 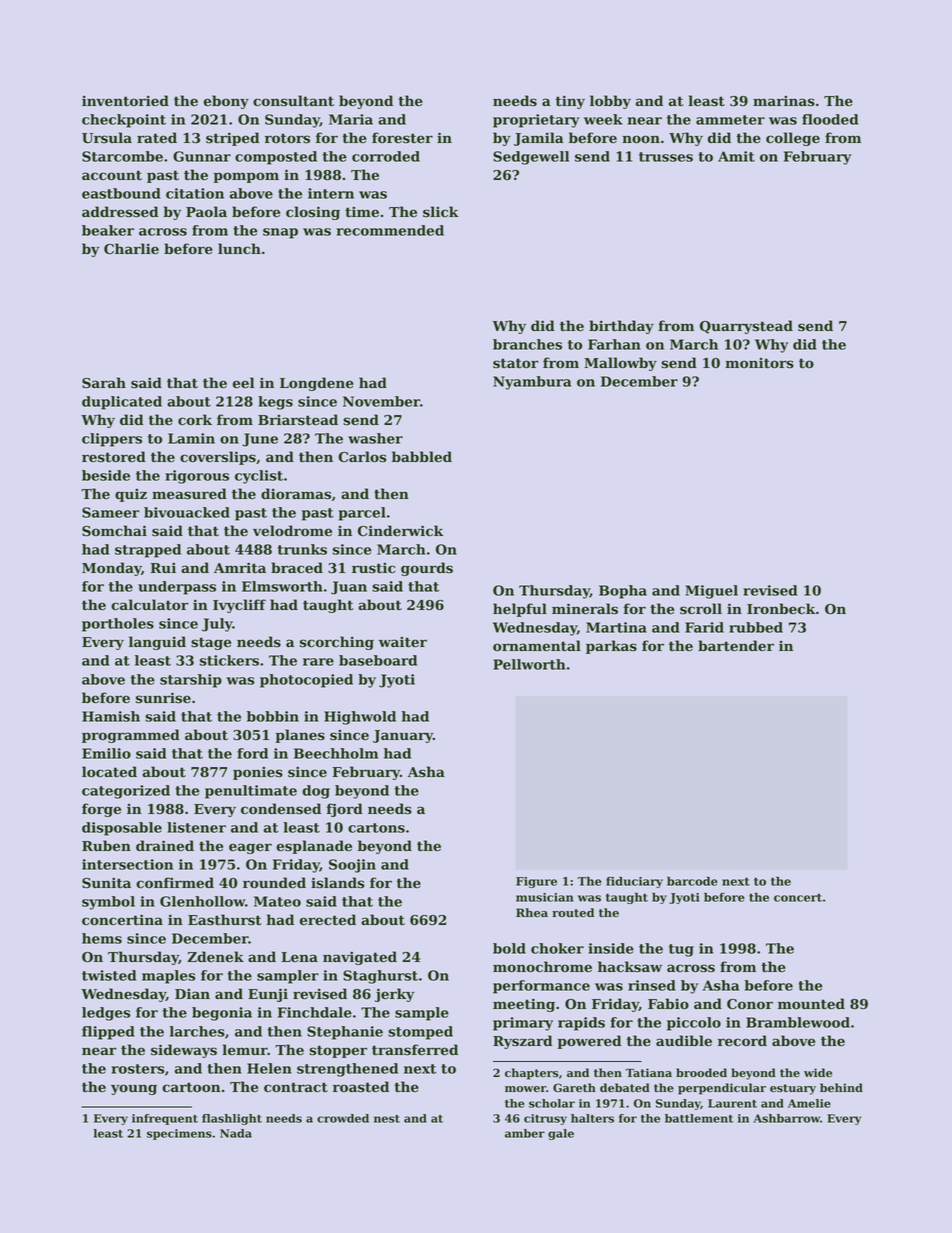 I want to click on confirmed, so click(x=175, y=883).
